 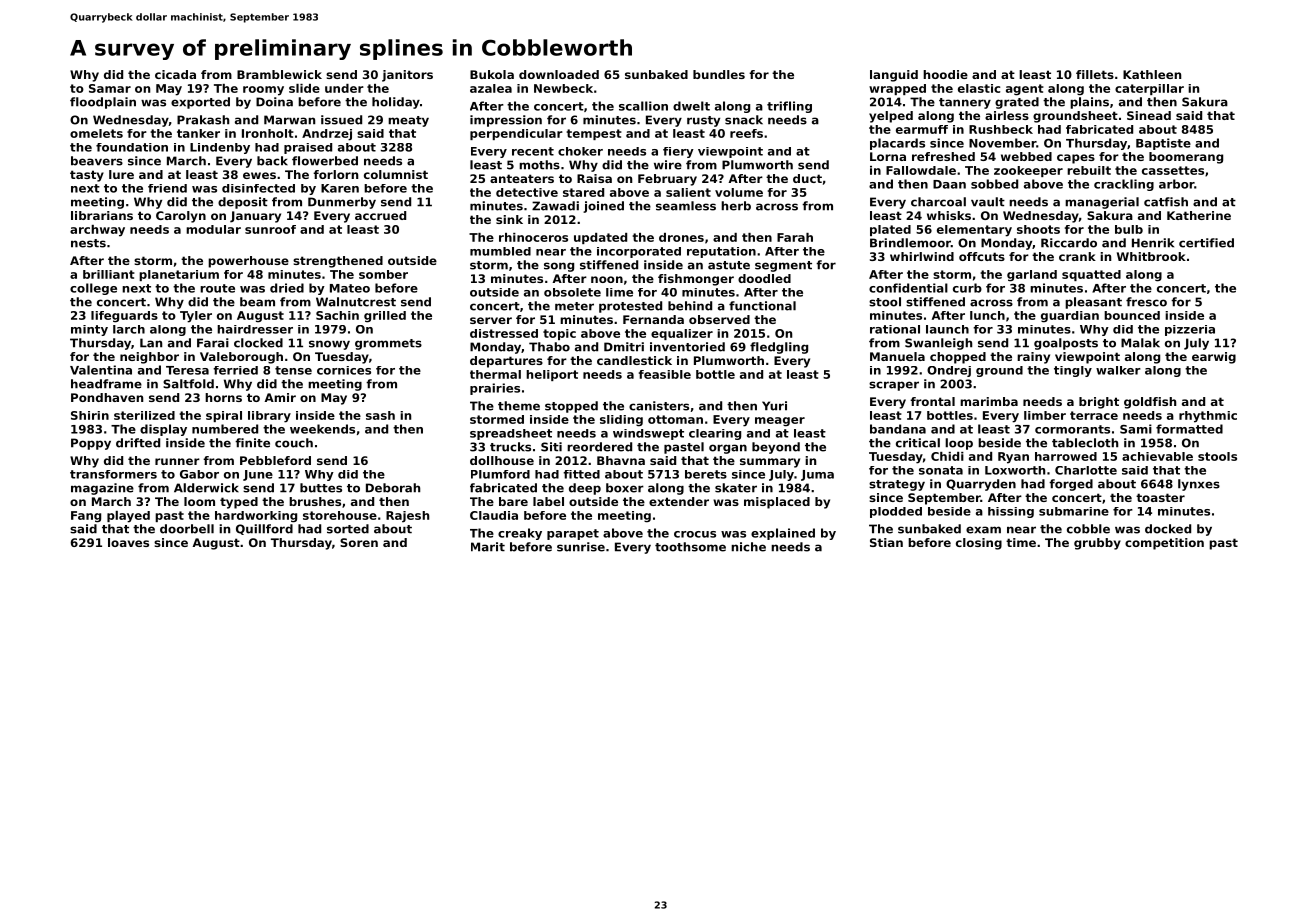 I want to click on walker, so click(x=1118, y=370).
